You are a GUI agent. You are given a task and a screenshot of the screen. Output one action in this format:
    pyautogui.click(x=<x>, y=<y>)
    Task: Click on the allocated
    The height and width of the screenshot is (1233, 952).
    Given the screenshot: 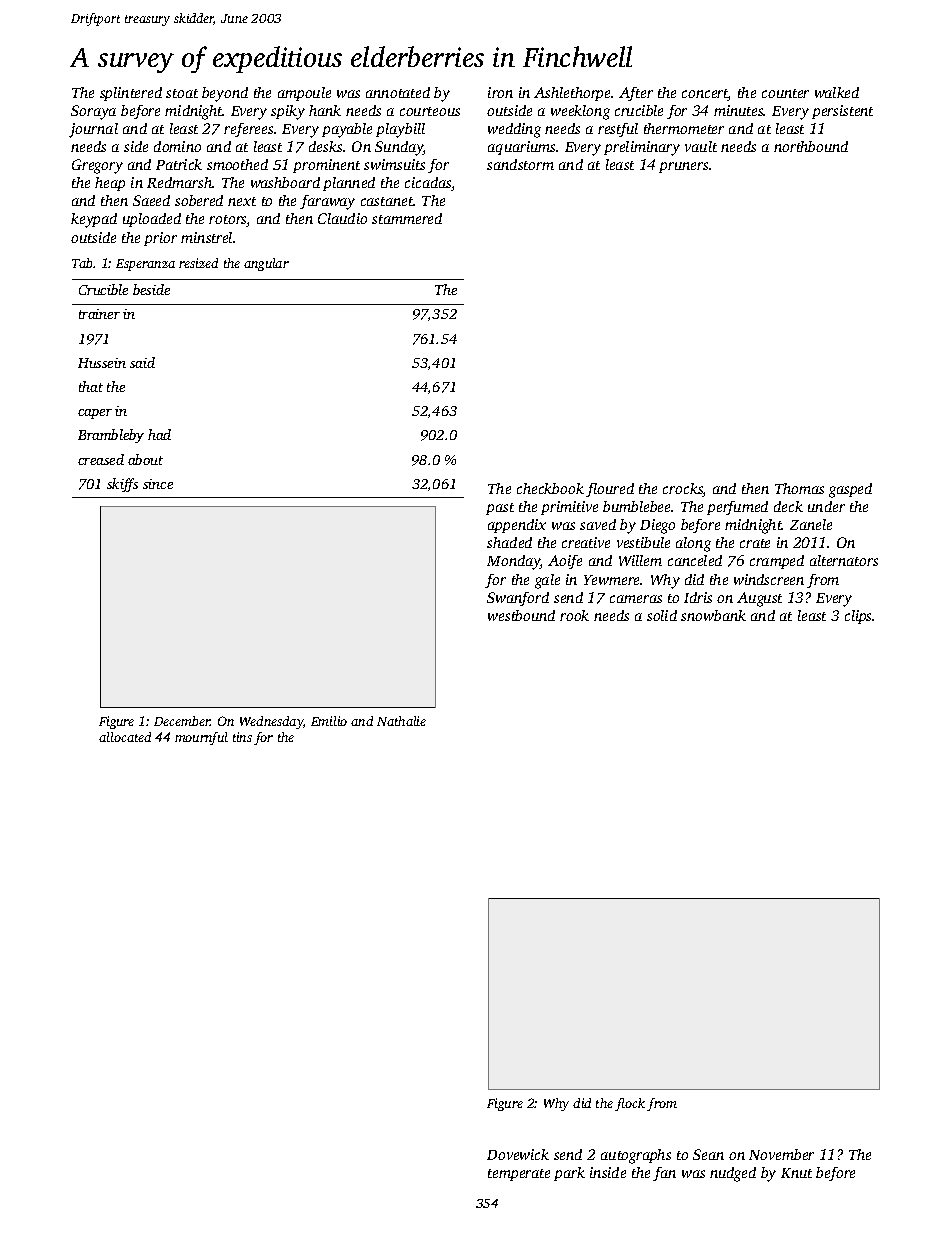 What is the action you would take?
    pyautogui.click(x=125, y=737)
